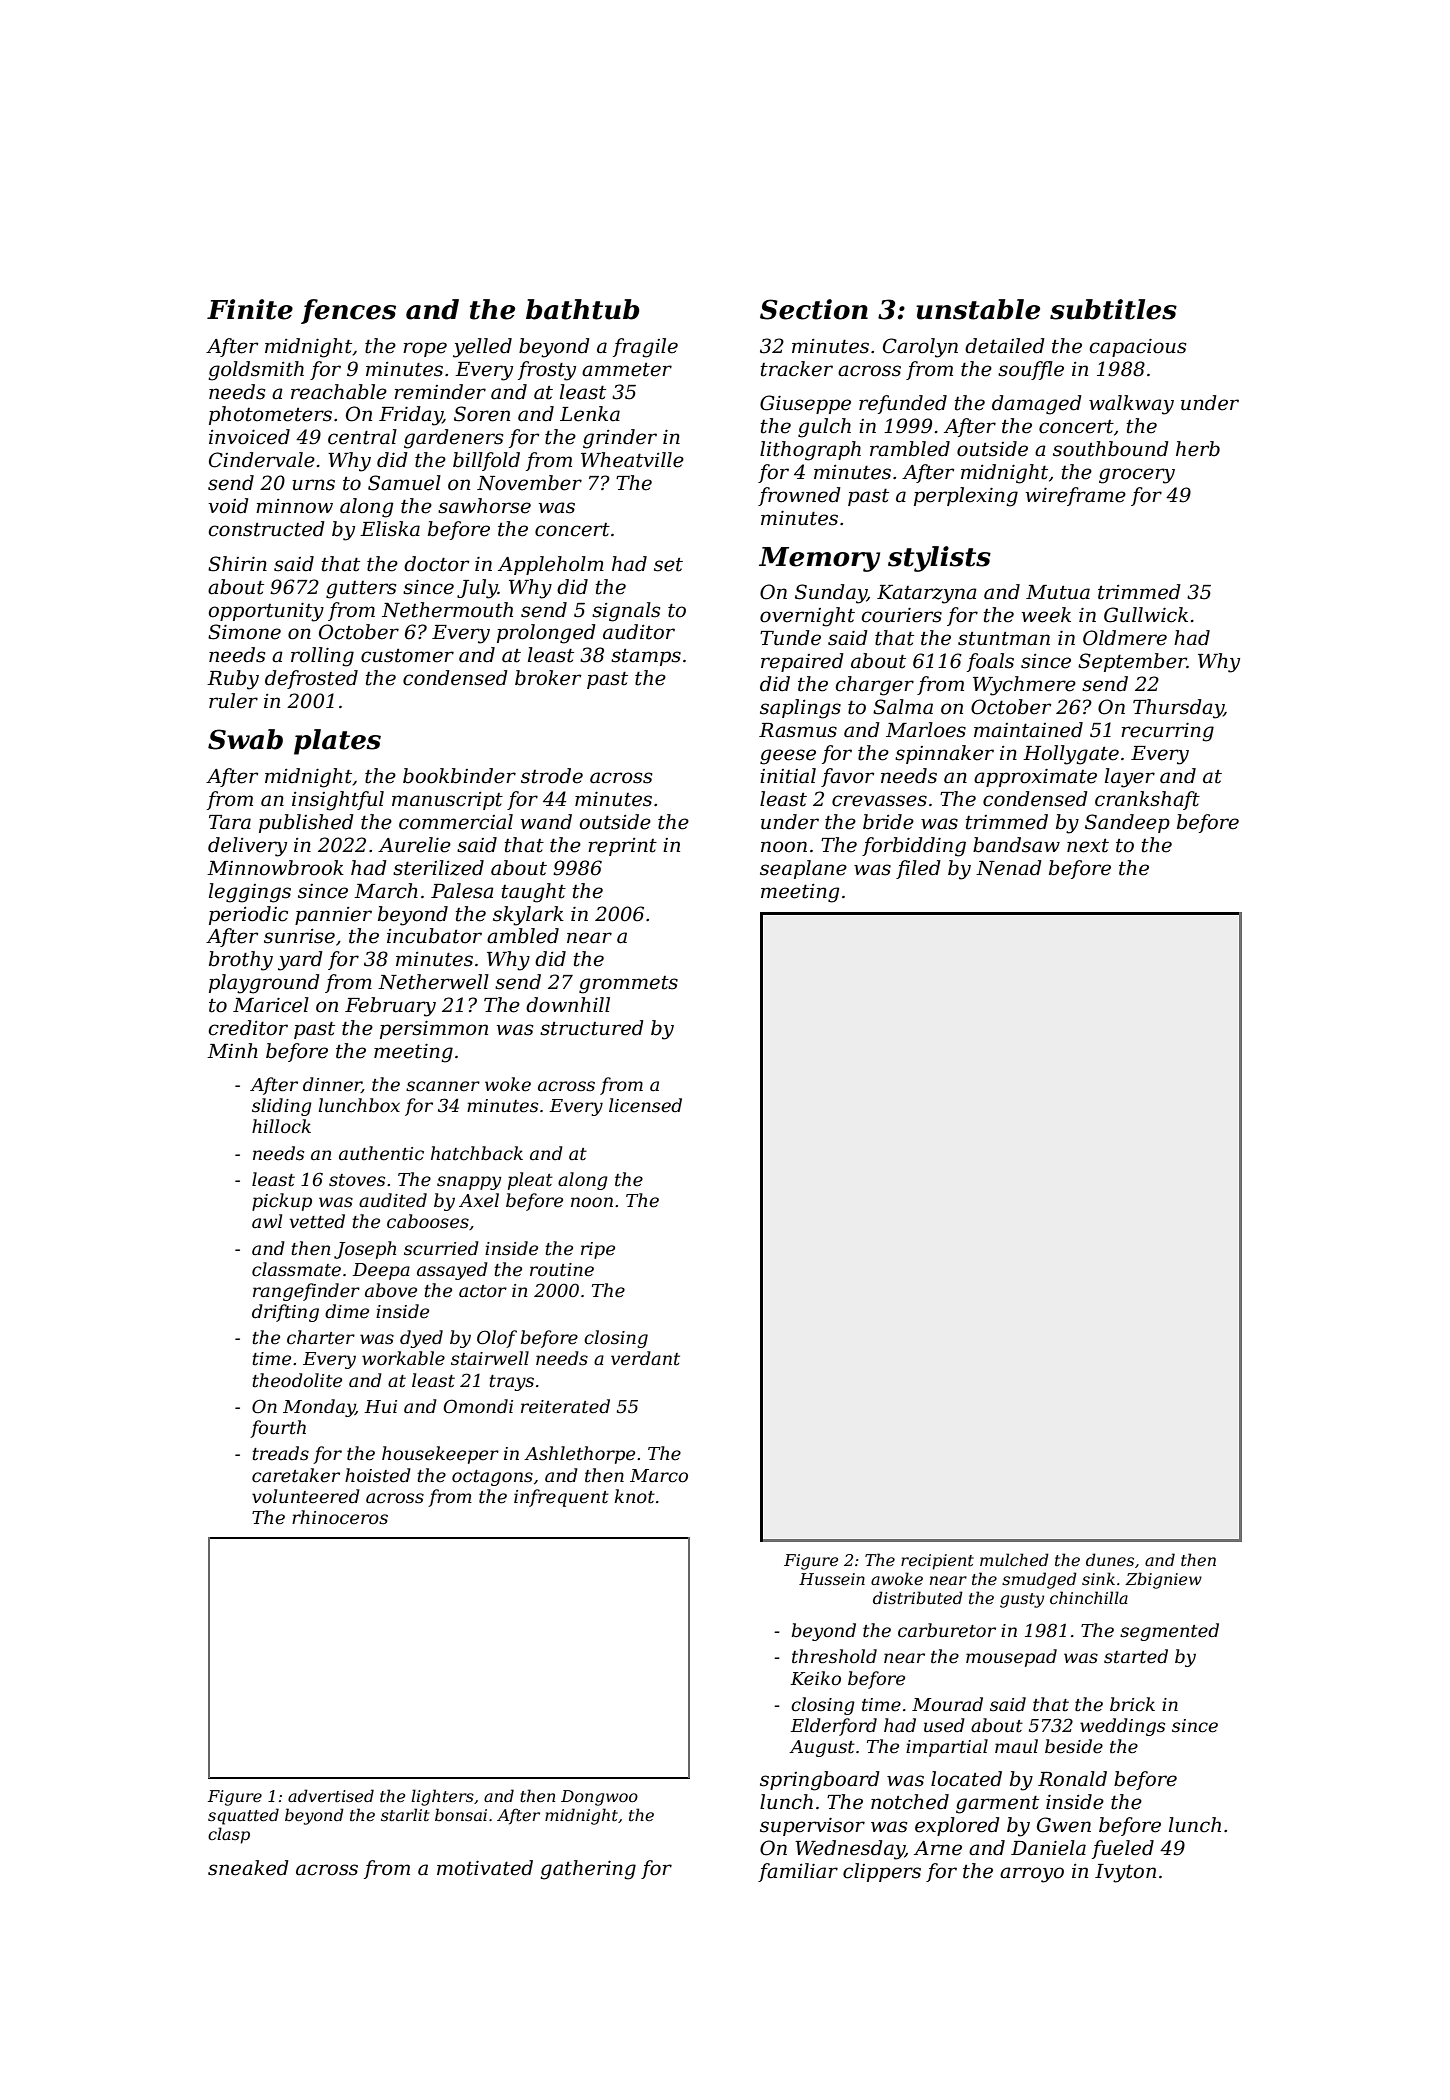 Image resolution: width=1450 pixels, height=2100 pixels. What do you see at coordinates (815, 1678) in the screenshot?
I see `Keiko` at bounding box center [815, 1678].
